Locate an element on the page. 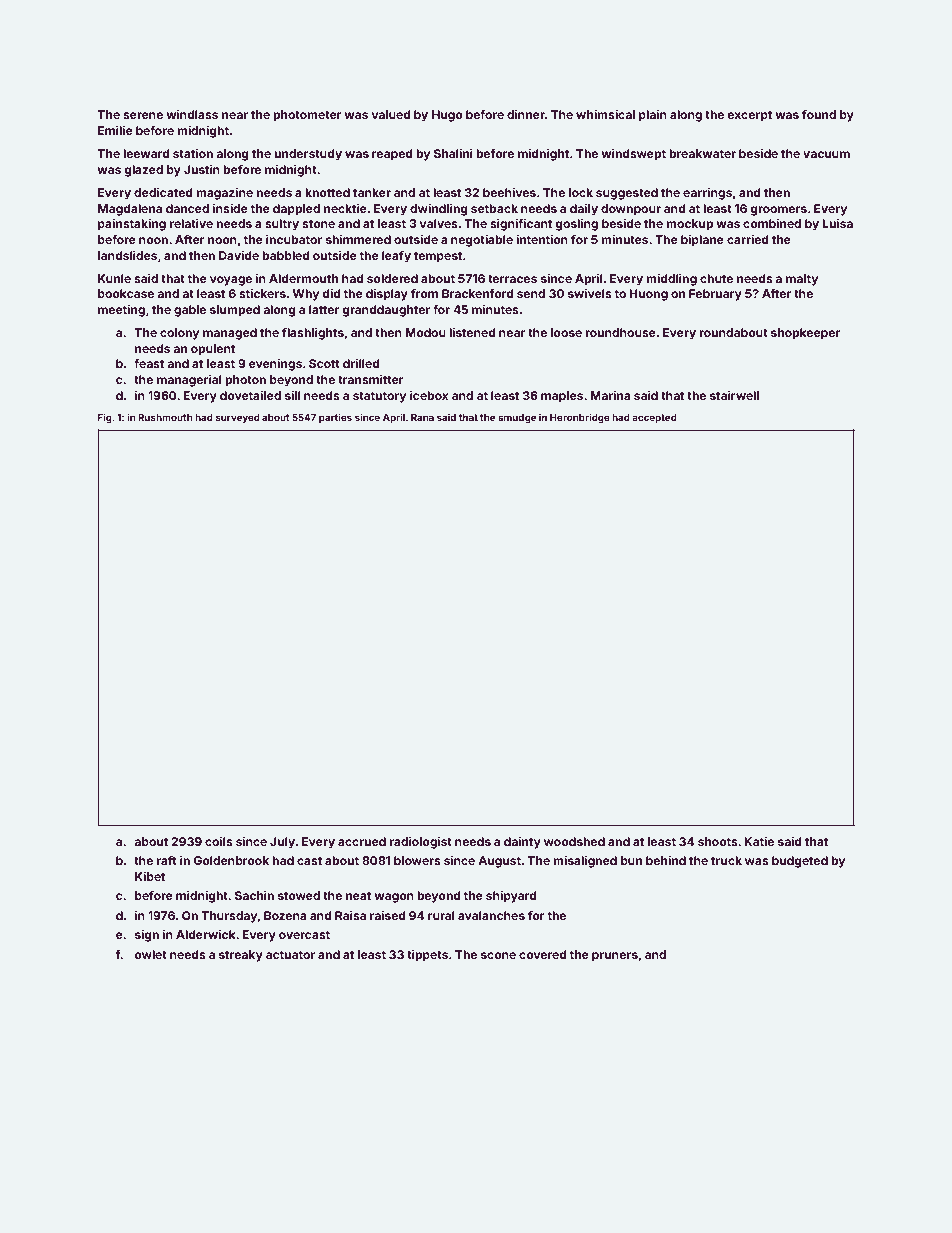  scone is located at coordinates (498, 955).
